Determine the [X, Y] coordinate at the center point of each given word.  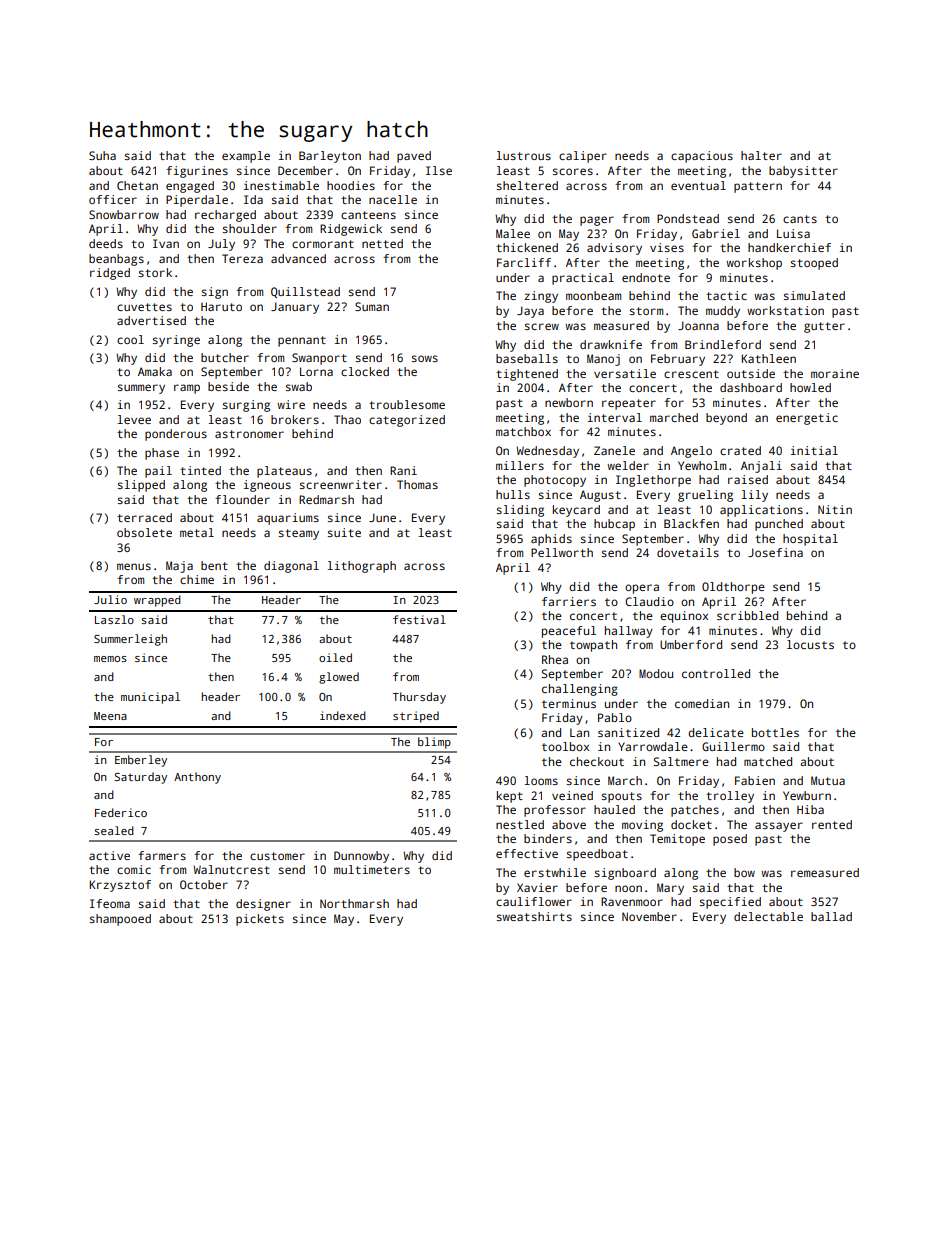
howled [810, 387]
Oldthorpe [733, 588]
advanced [298, 258]
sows [425, 358]
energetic [807, 419]
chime [197, 579]
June [382, 517]
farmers [162, 855]
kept [510, 797]
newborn [569, 402]
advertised [151, 320]
